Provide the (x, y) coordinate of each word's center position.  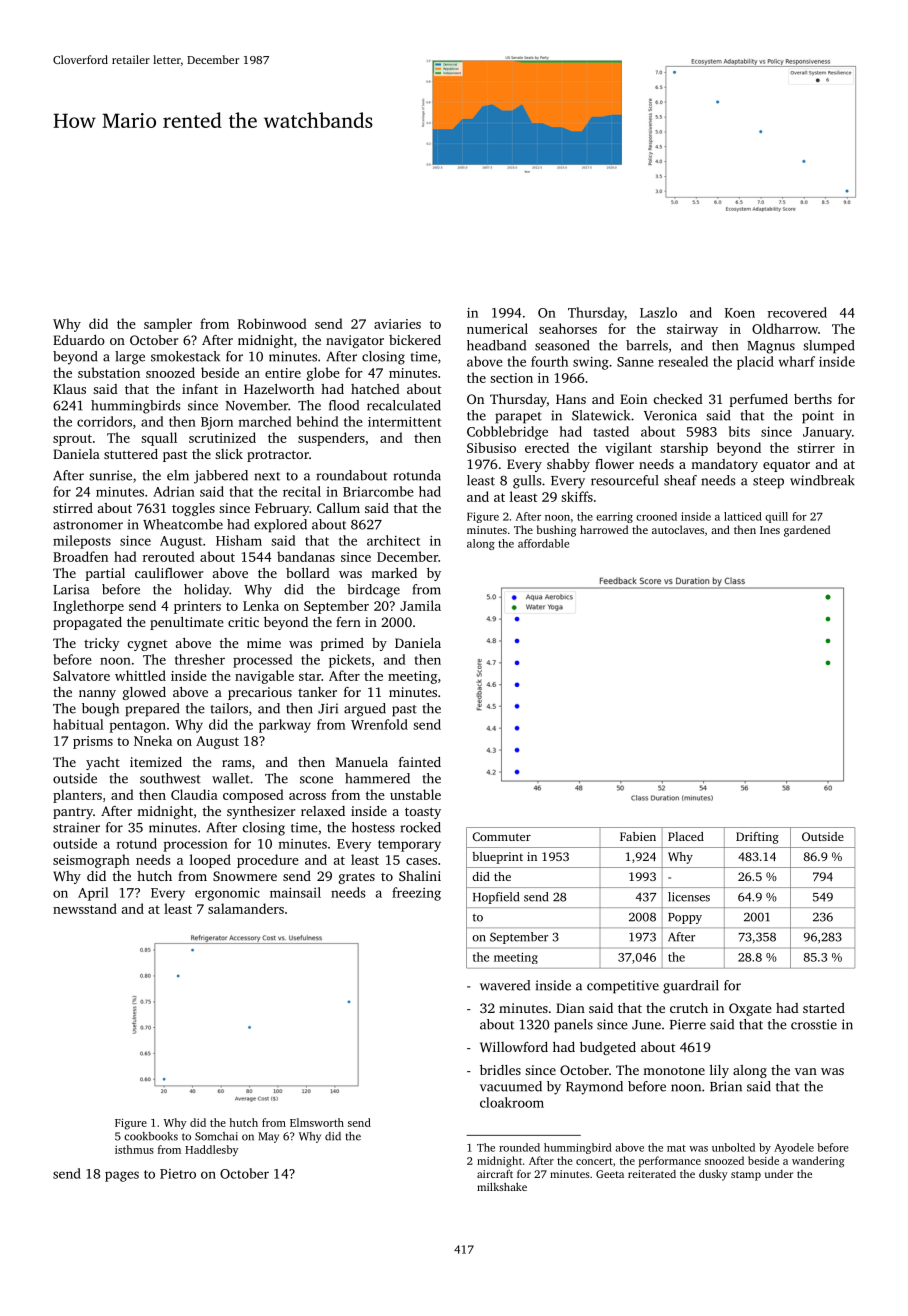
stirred (73, 508)
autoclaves (678, 529)
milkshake (502, 1186)
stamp (746, 1176)
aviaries (397, 324)
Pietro (178, 1174)
